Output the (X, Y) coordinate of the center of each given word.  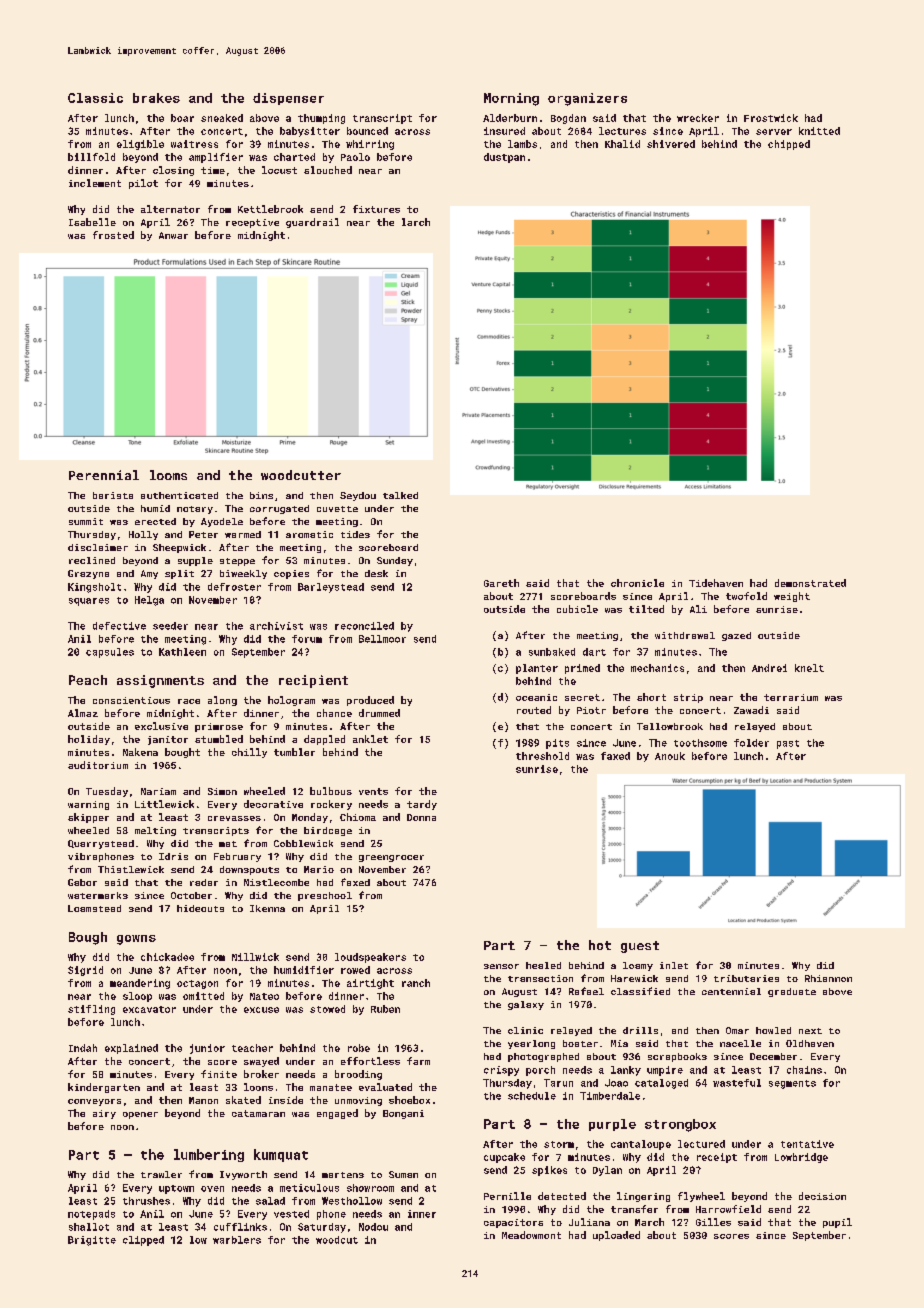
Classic (95, 98)
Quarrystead (101, 844)
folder (751, 743)
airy (104, 1114)
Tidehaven (716, 583)
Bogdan (568, 119)
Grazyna (88, 574)
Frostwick (771, 118)
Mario (319, 869)
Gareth (501, 583)
